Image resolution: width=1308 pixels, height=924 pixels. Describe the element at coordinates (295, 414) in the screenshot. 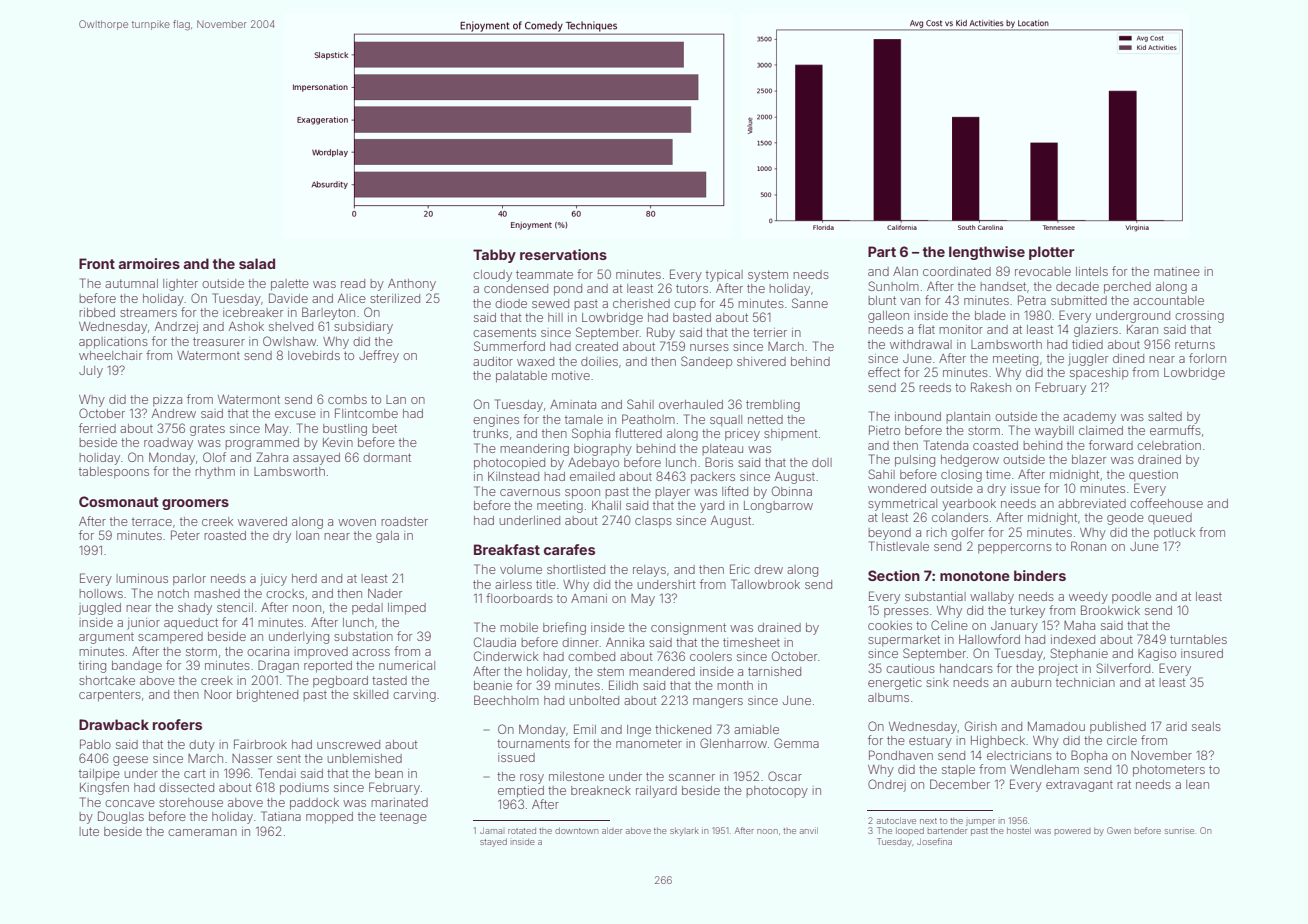

I see `excuse` at that location.
